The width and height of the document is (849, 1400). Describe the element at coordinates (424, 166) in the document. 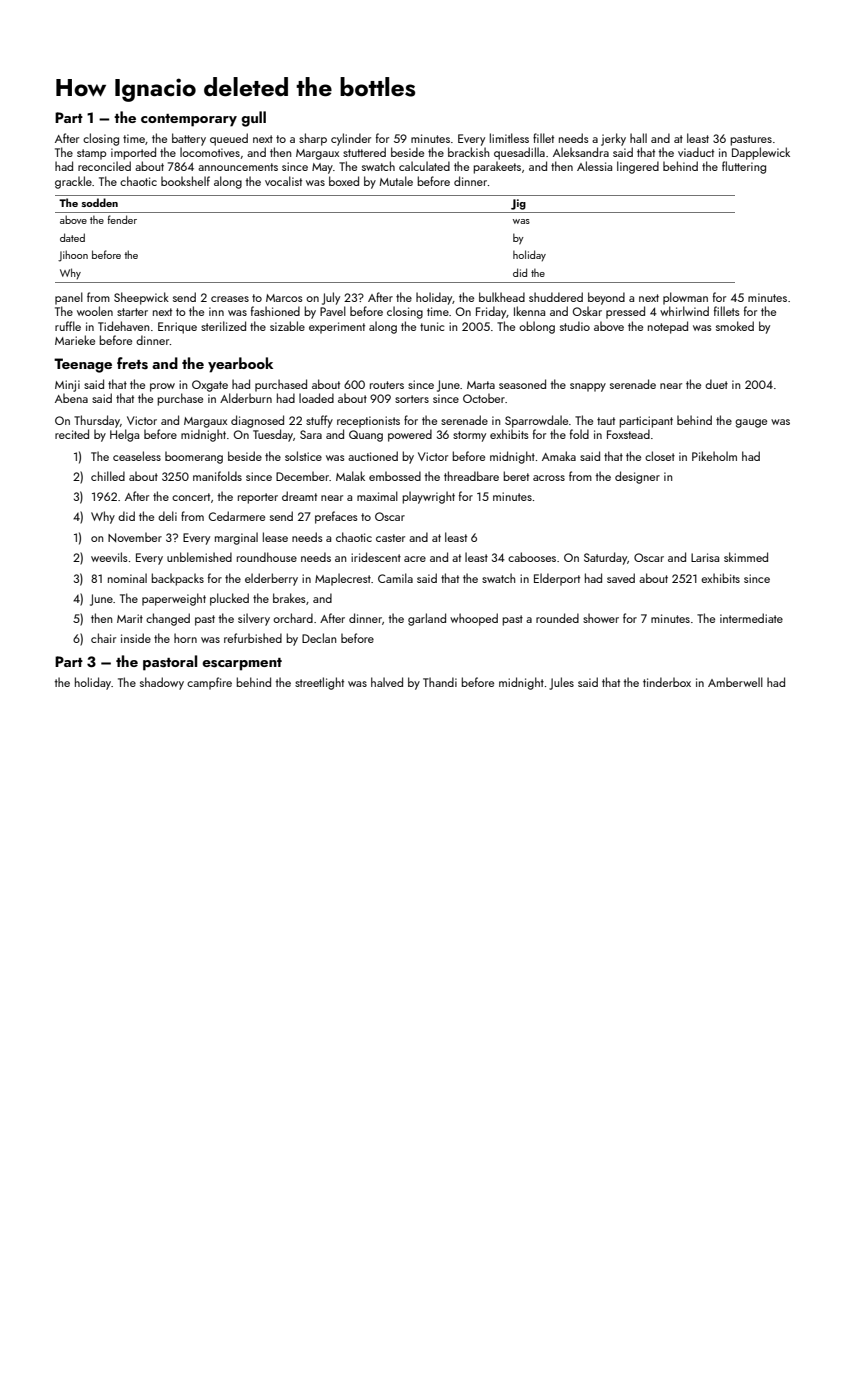

I see `calculated` at that location.
